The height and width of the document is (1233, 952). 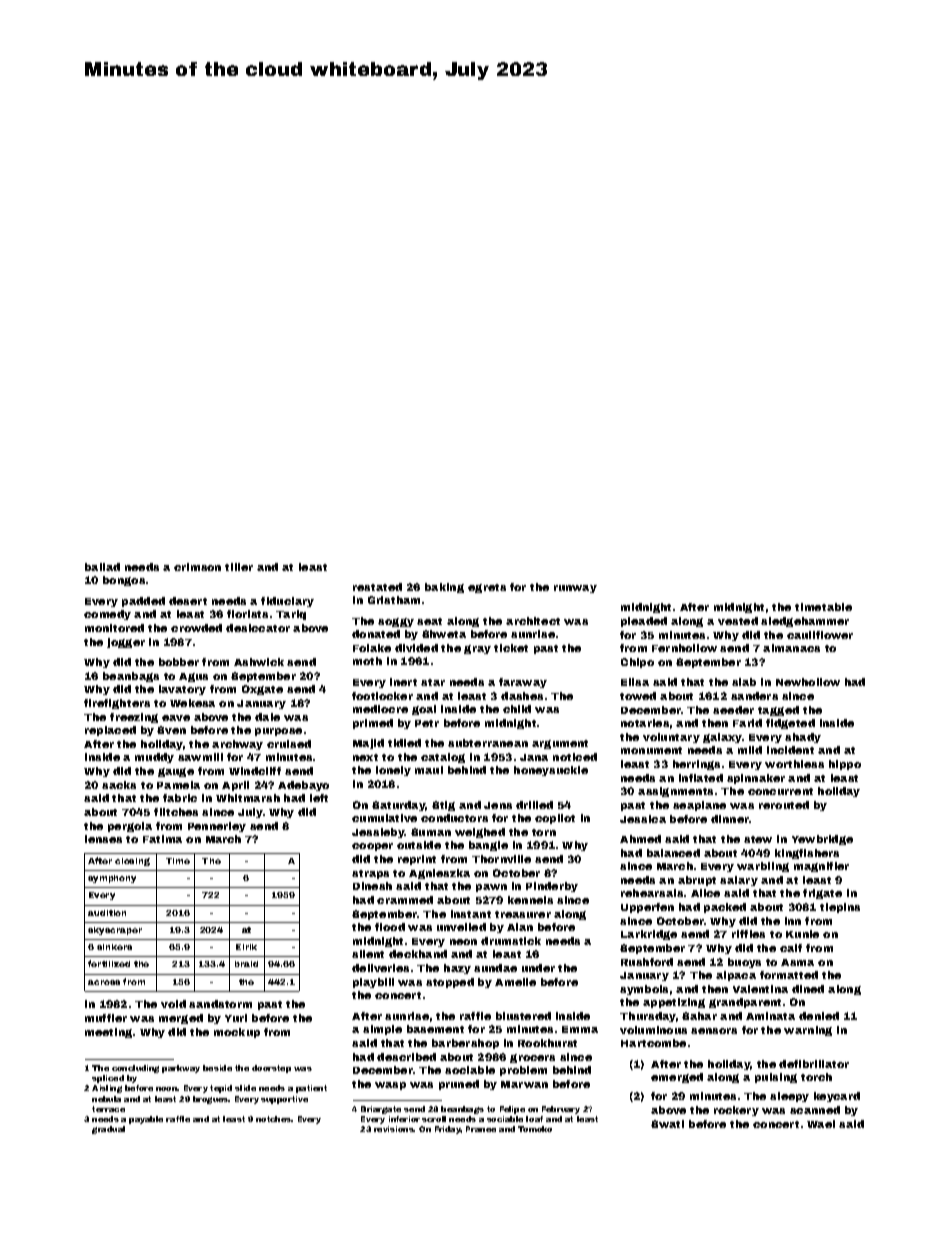 What do you see at coordinates (211, 1100) in the document?
I see `brogues` at bounding box center [211, 1100].
